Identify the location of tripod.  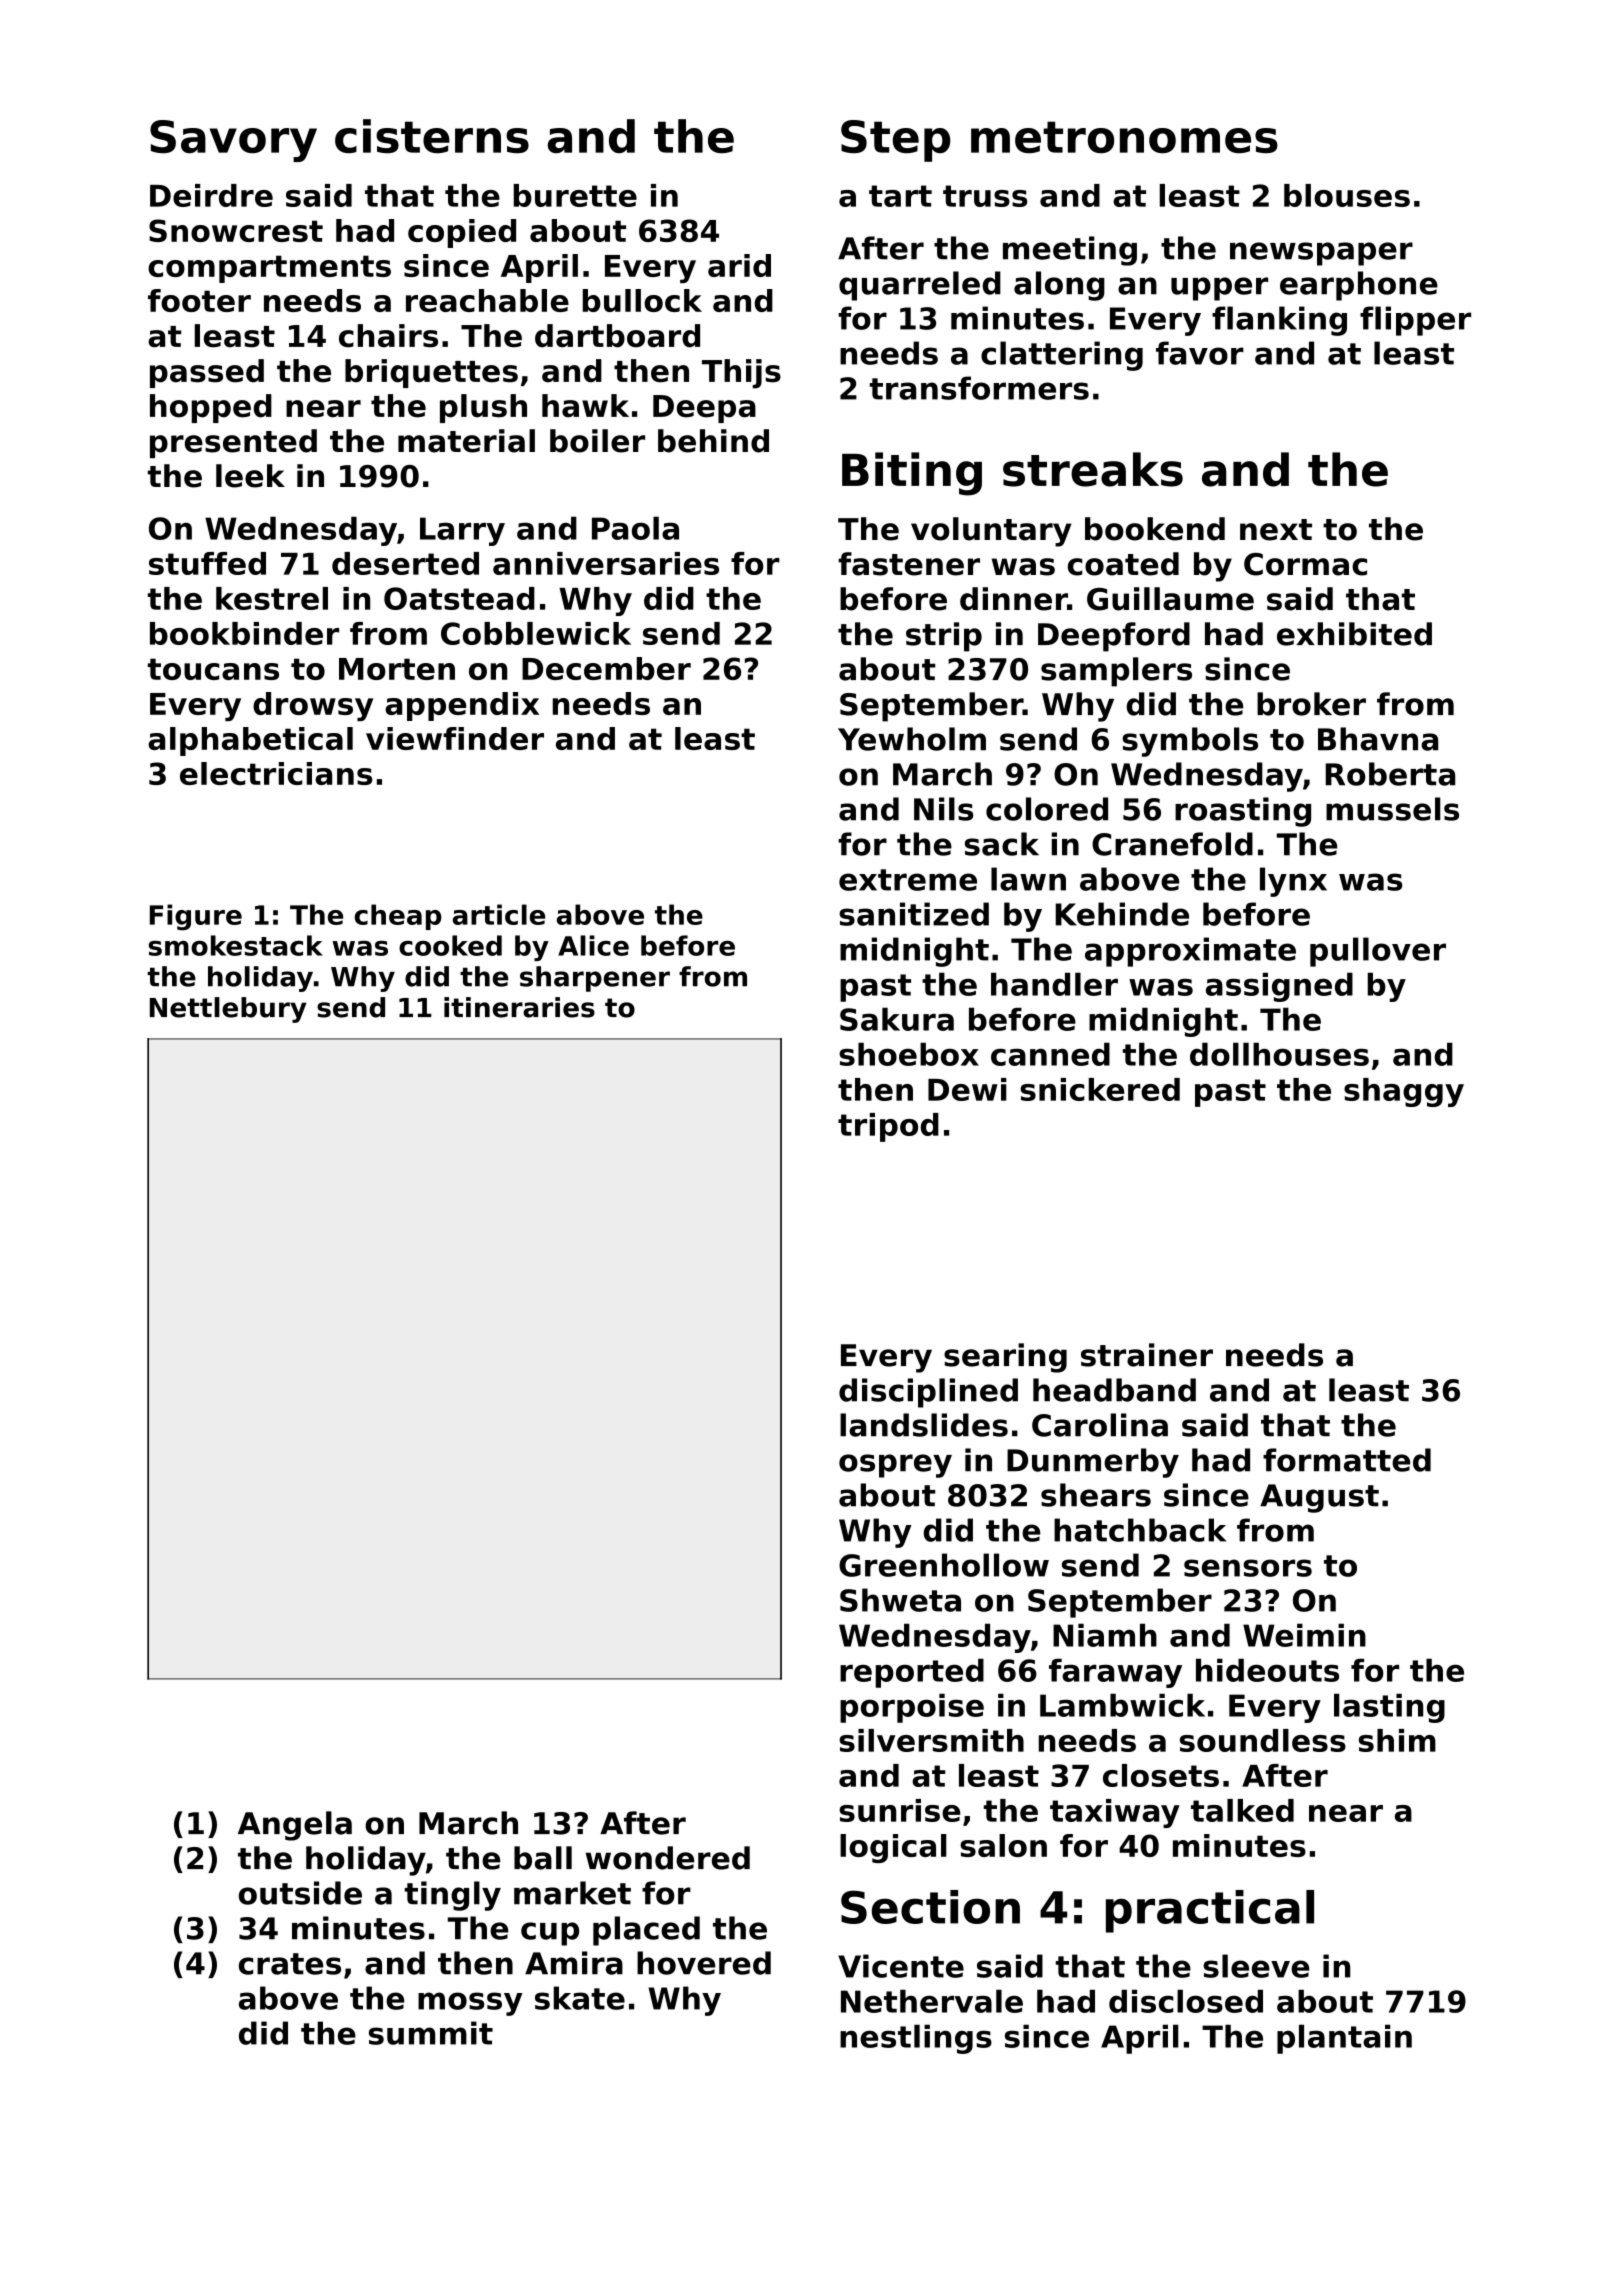
(888, 1127).
